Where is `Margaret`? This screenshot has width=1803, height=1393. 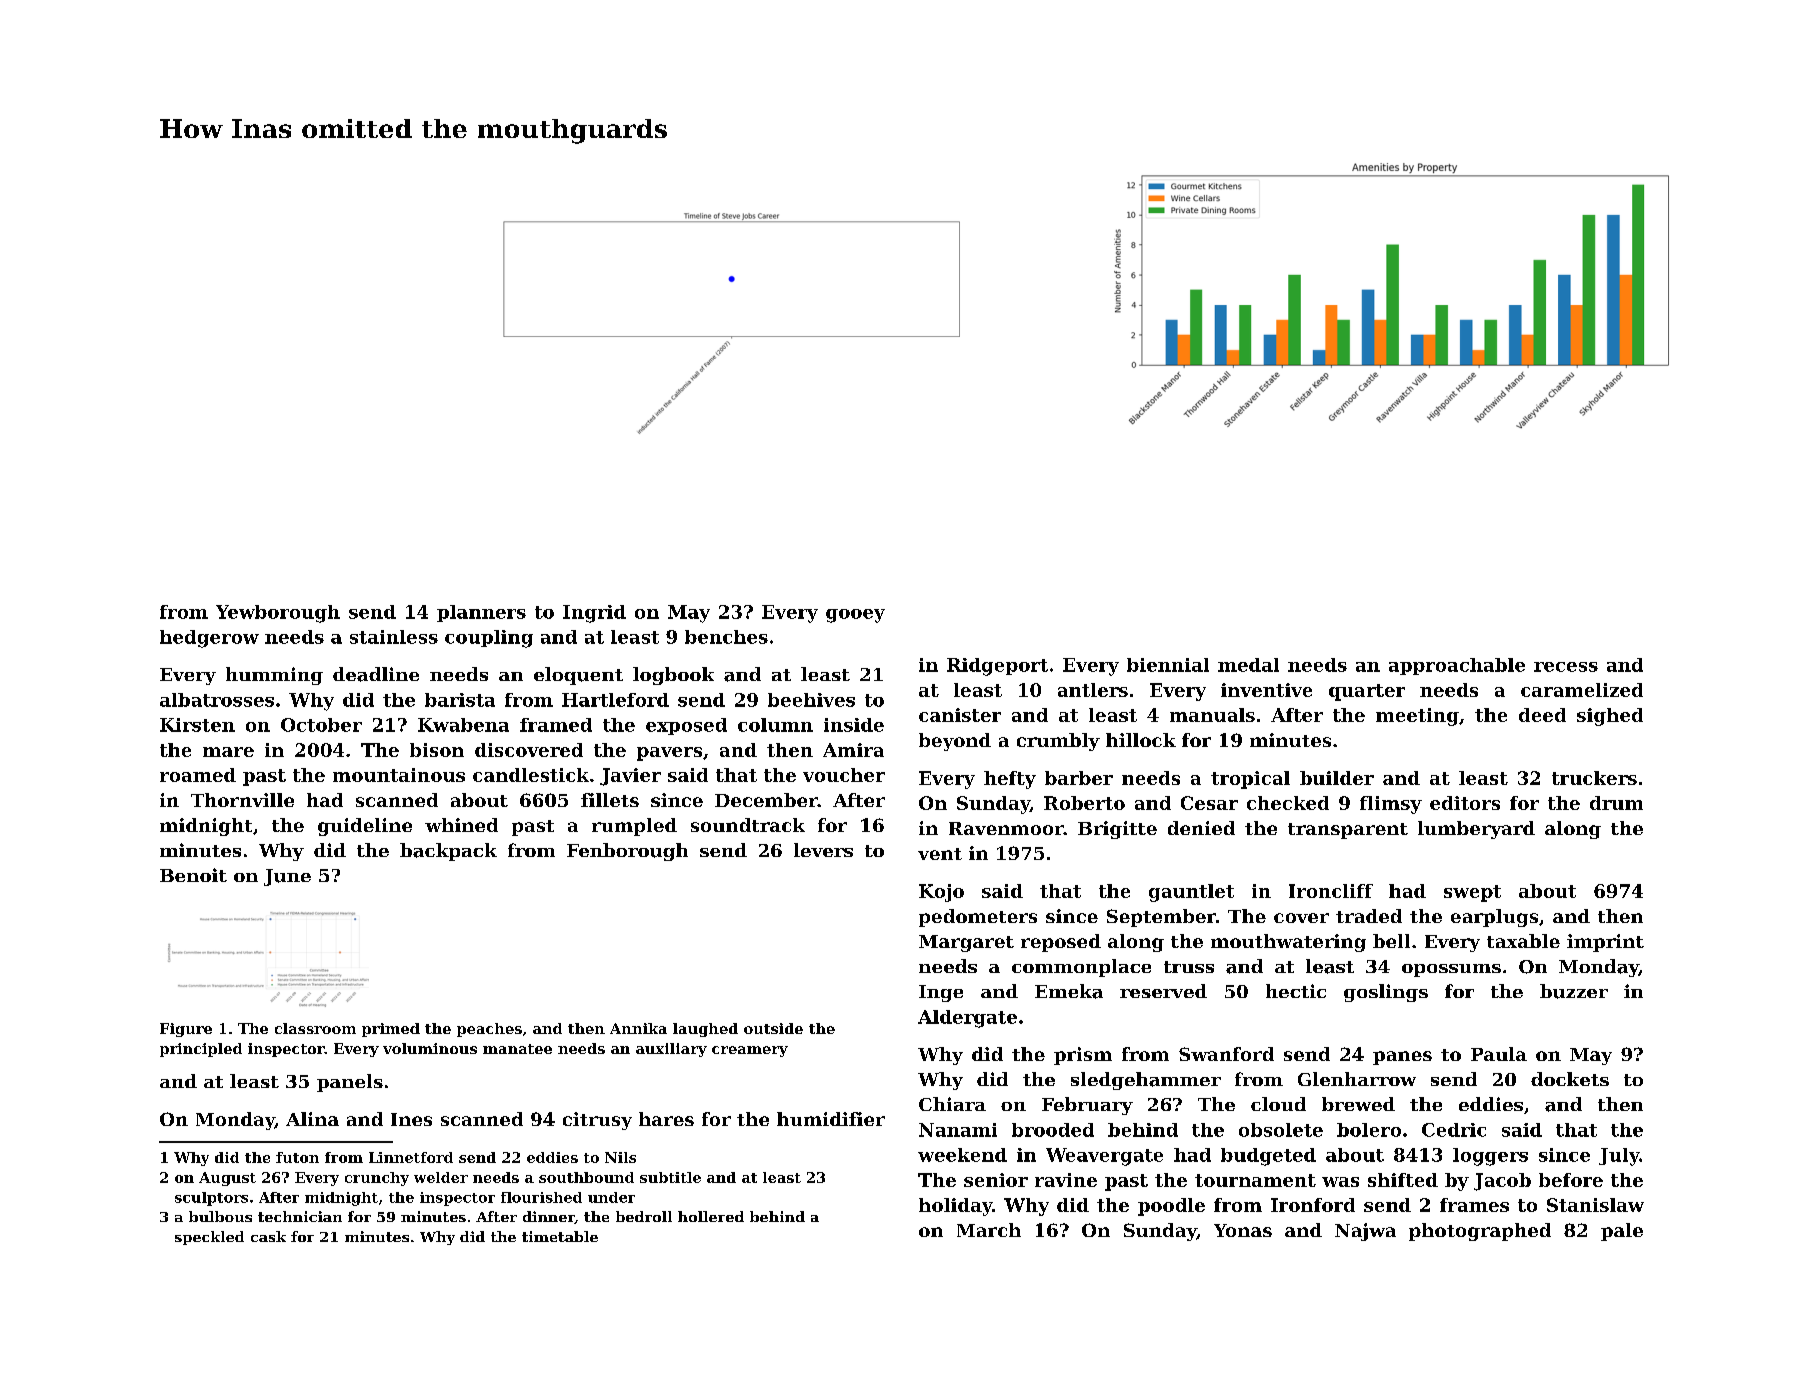
Margaret is located at coordinates (966, 943).
